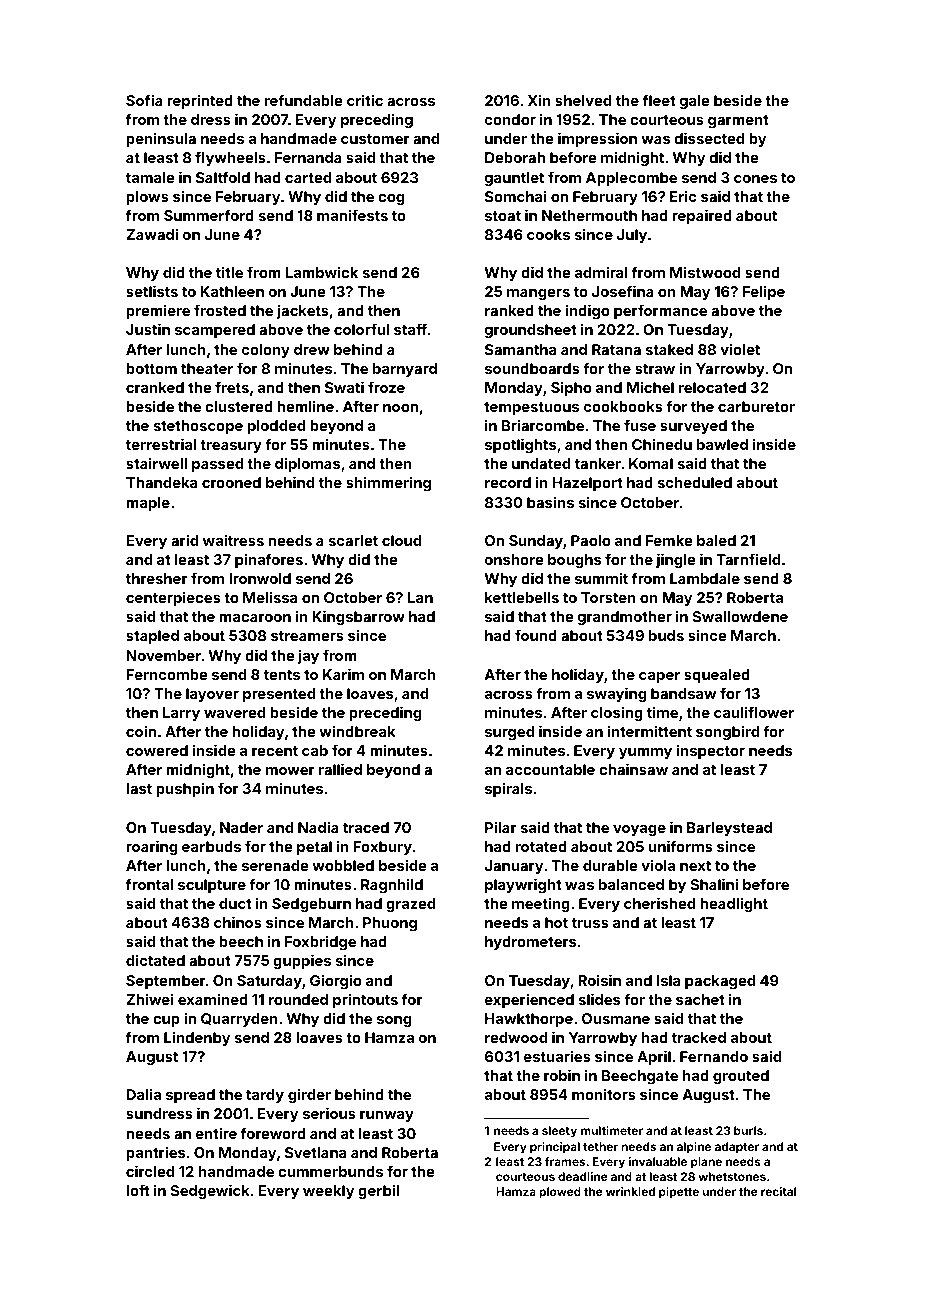 The image size is (925, 1313). Describe the element at coordinates (508, 482) in the screenshot. I see `record` at that location.
